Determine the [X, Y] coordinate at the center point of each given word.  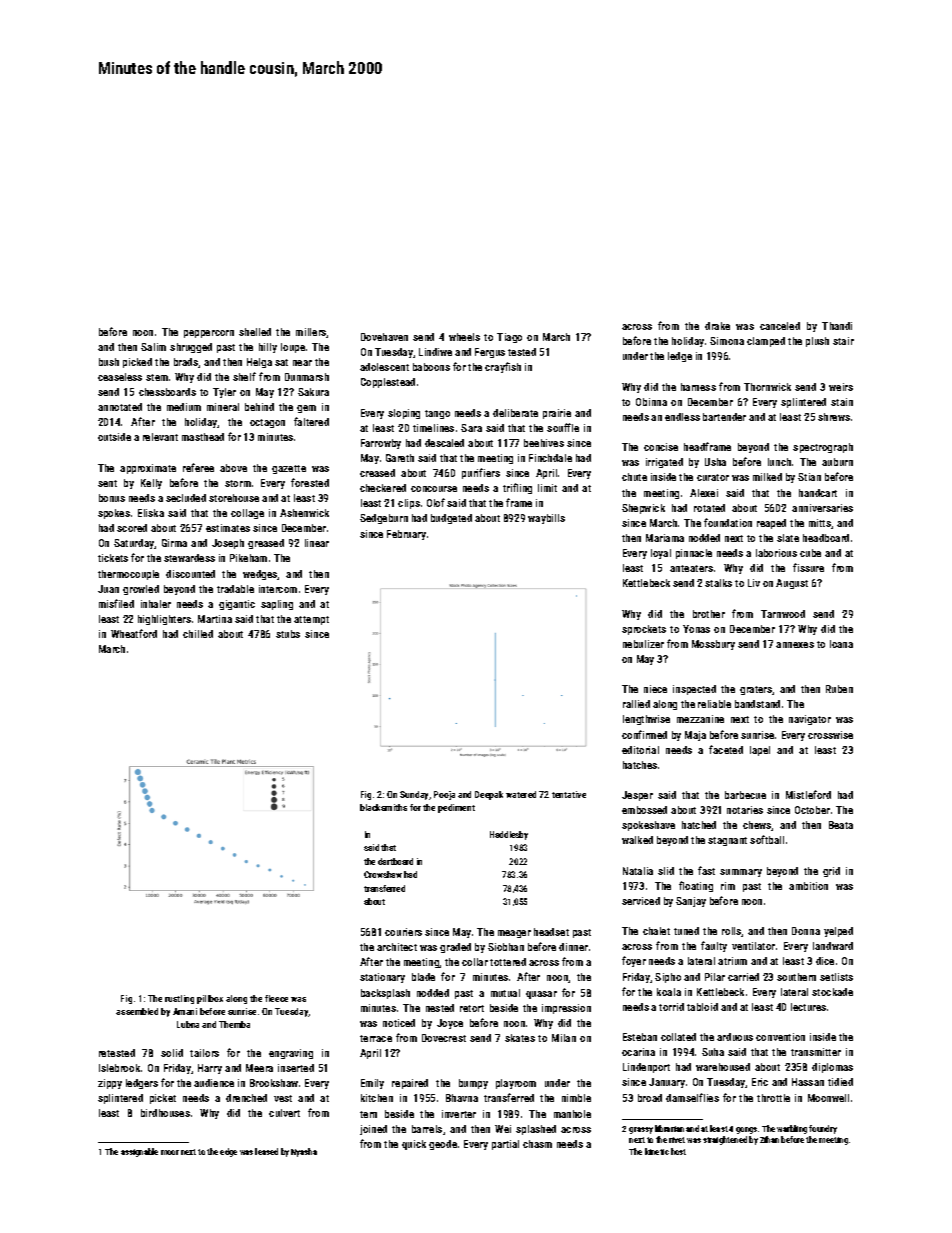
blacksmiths [383, 807]
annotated [120, 407]
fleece [276, 998]
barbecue [745, 795]
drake [717, 326]
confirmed [644, 734]
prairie [557, 414]
